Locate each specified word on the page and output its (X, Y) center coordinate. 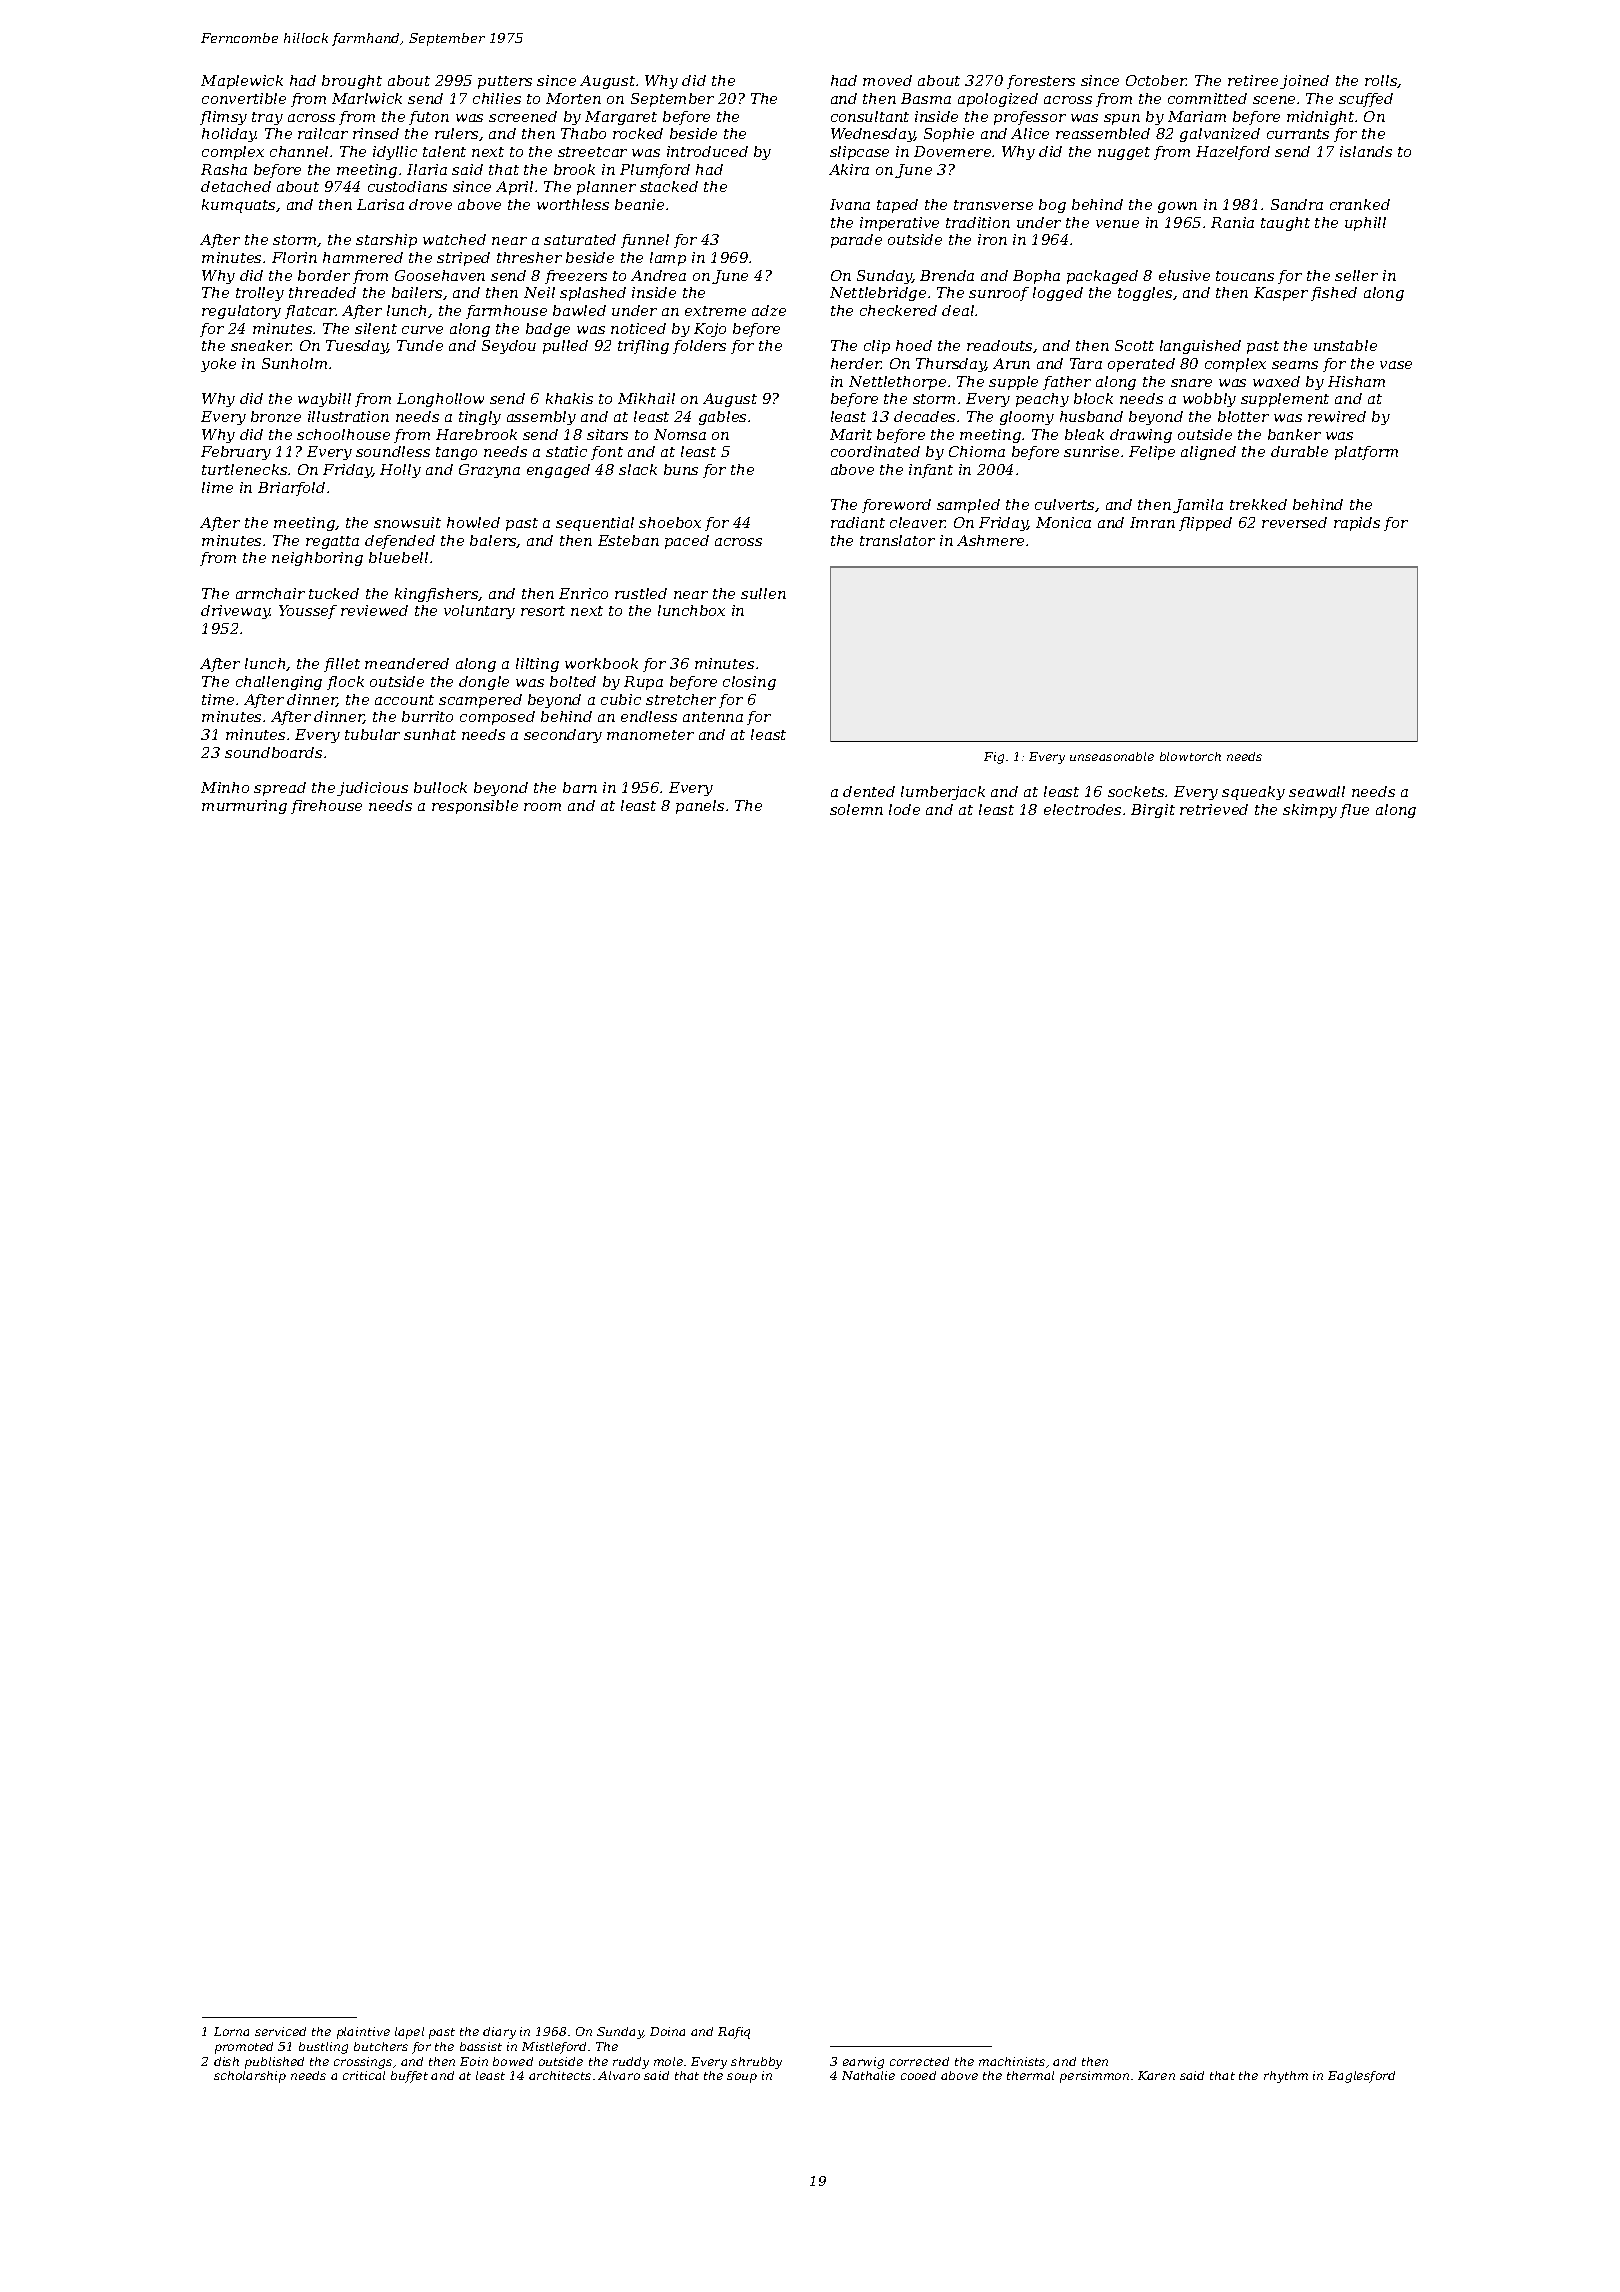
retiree (1253, 80)
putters (505, 82)
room (542, 807)
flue (1354, 811)
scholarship (250, 2077)
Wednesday (873, 135)
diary (499, 2033)
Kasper (1281, 294)
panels (700, 807)
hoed (914, 345)
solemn (856, 809)
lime (217, 487)
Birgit (1153, 811)
